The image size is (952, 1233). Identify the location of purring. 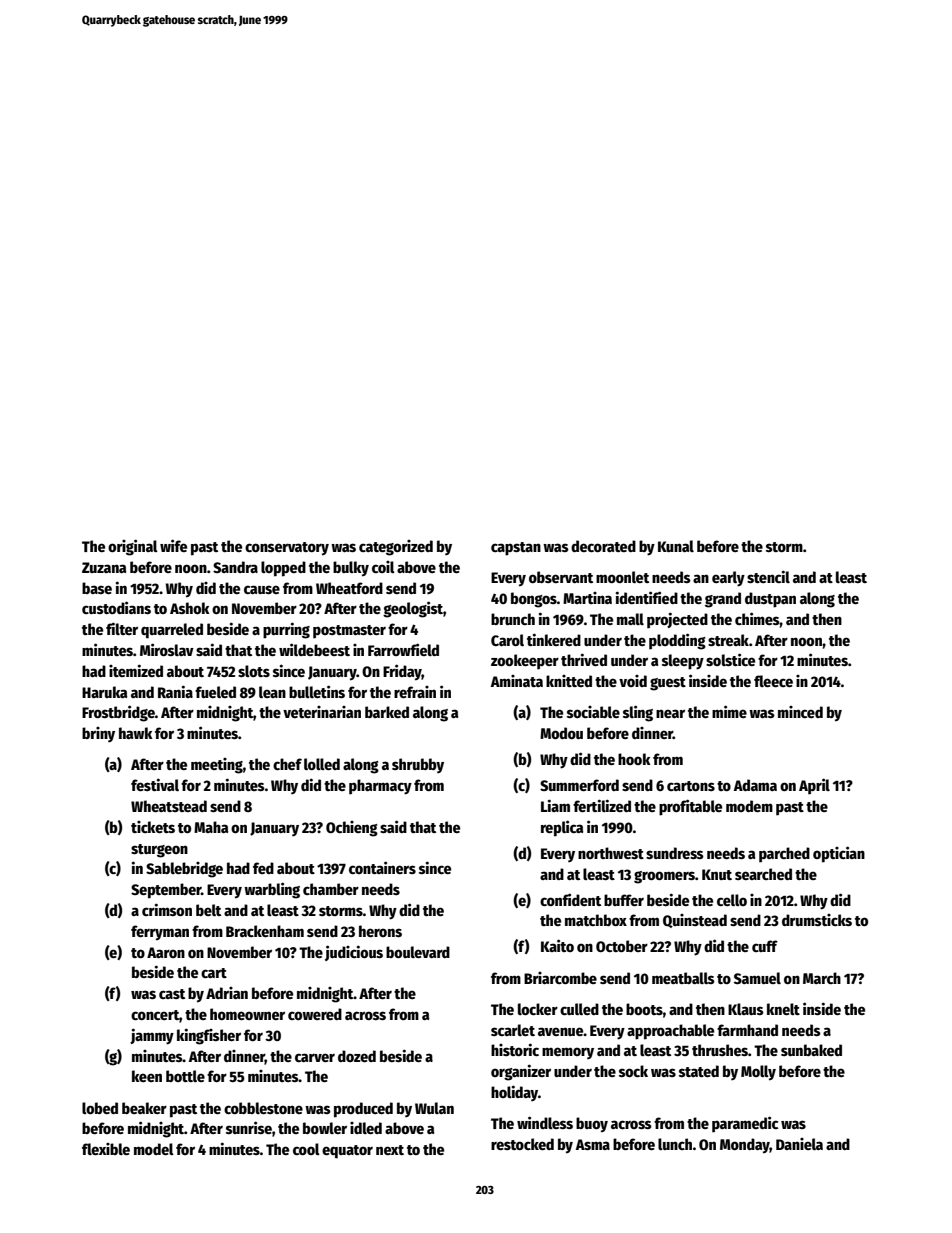
(286, 630).
